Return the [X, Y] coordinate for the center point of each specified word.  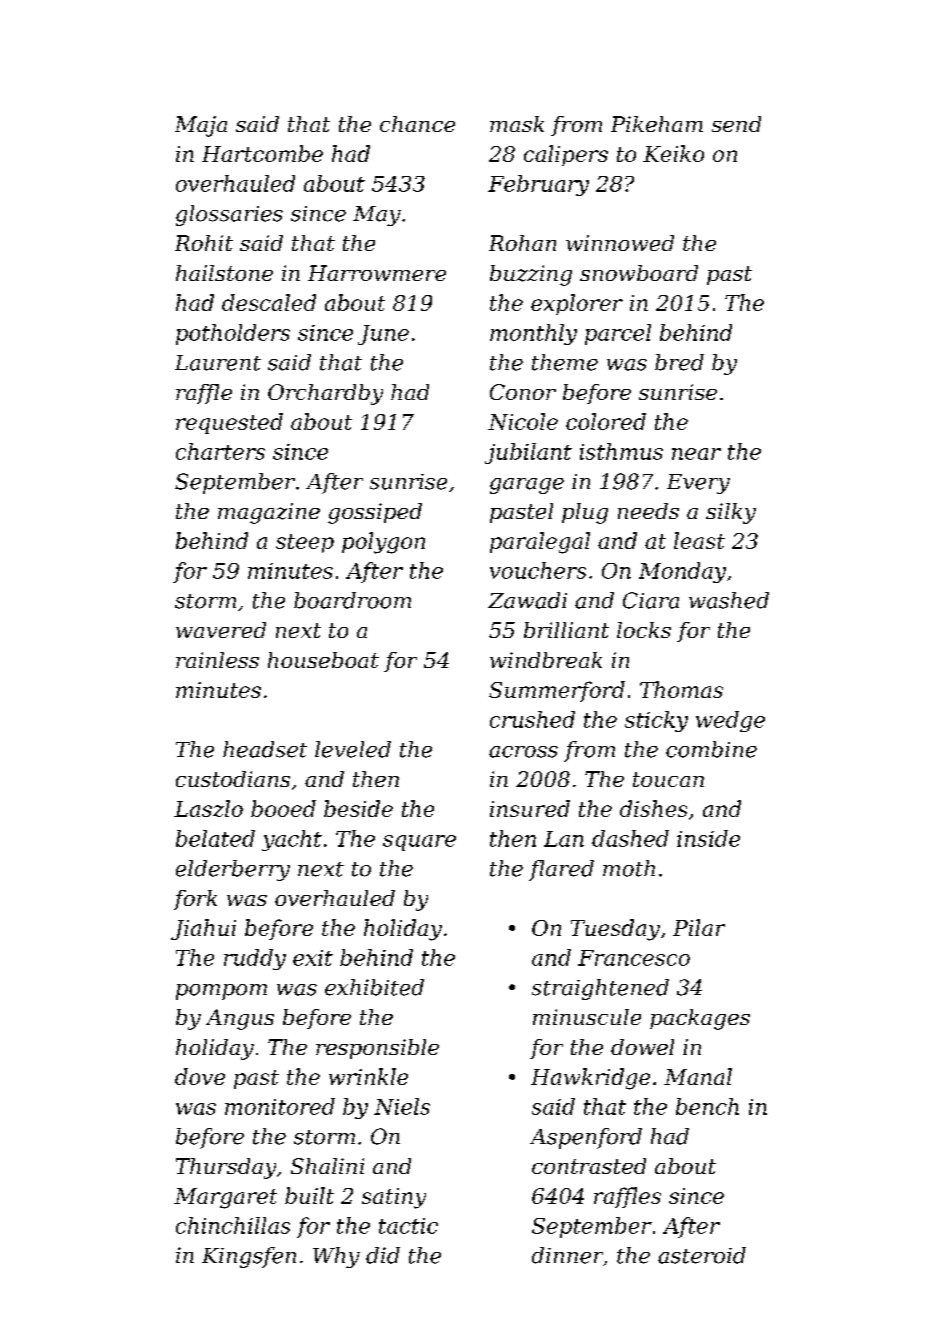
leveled [353, 749]
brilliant [566, 630]
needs [648, 511]
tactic [408, 1226]
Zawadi [527, 600]
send [736, 124]
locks [644, 630]
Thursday [226, 1168]
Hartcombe [262, 153]
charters [220, 451]
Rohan [522, 243]
